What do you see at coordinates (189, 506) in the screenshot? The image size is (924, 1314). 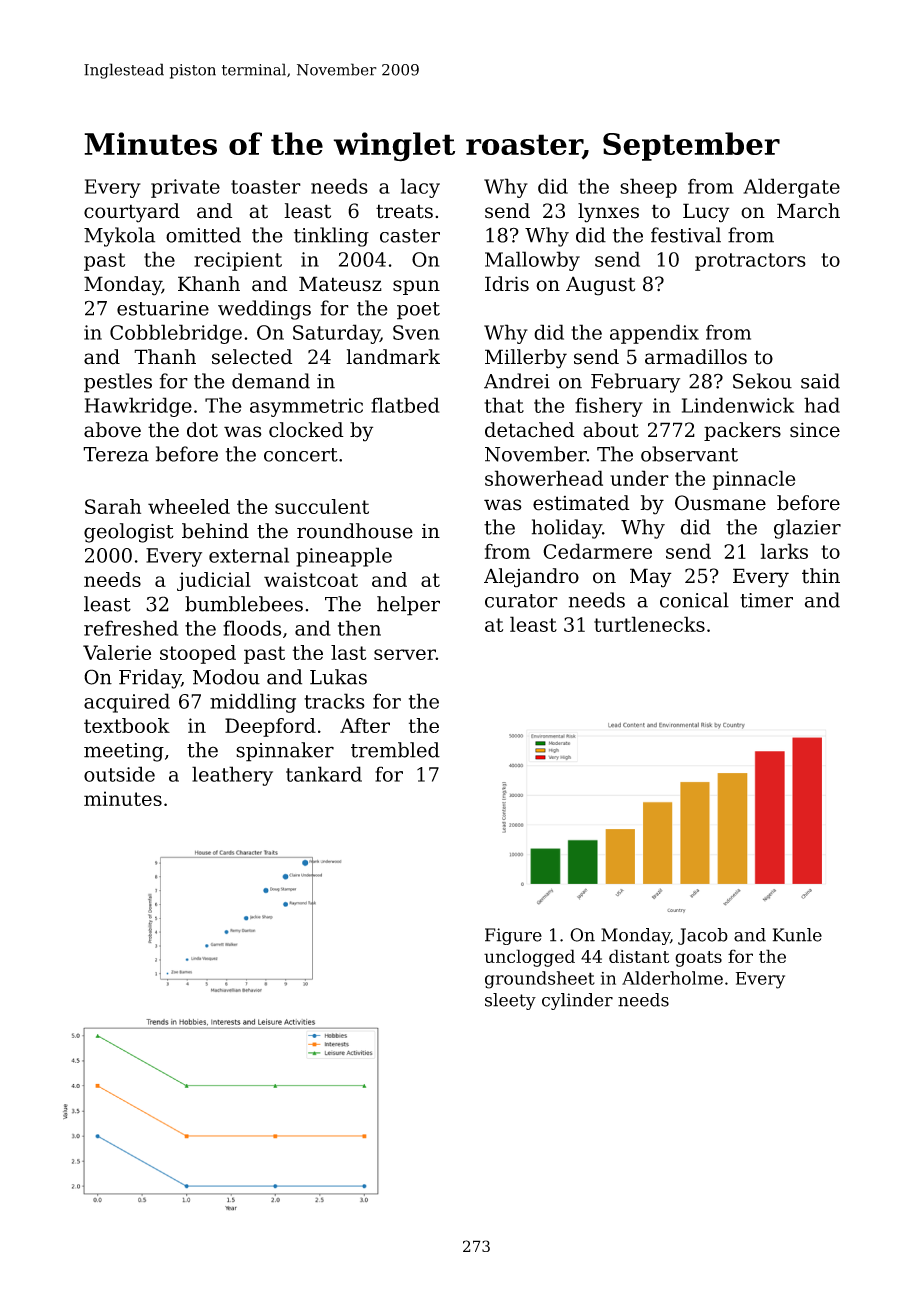 I see `wheeled` at bounding box center [189, 506].
